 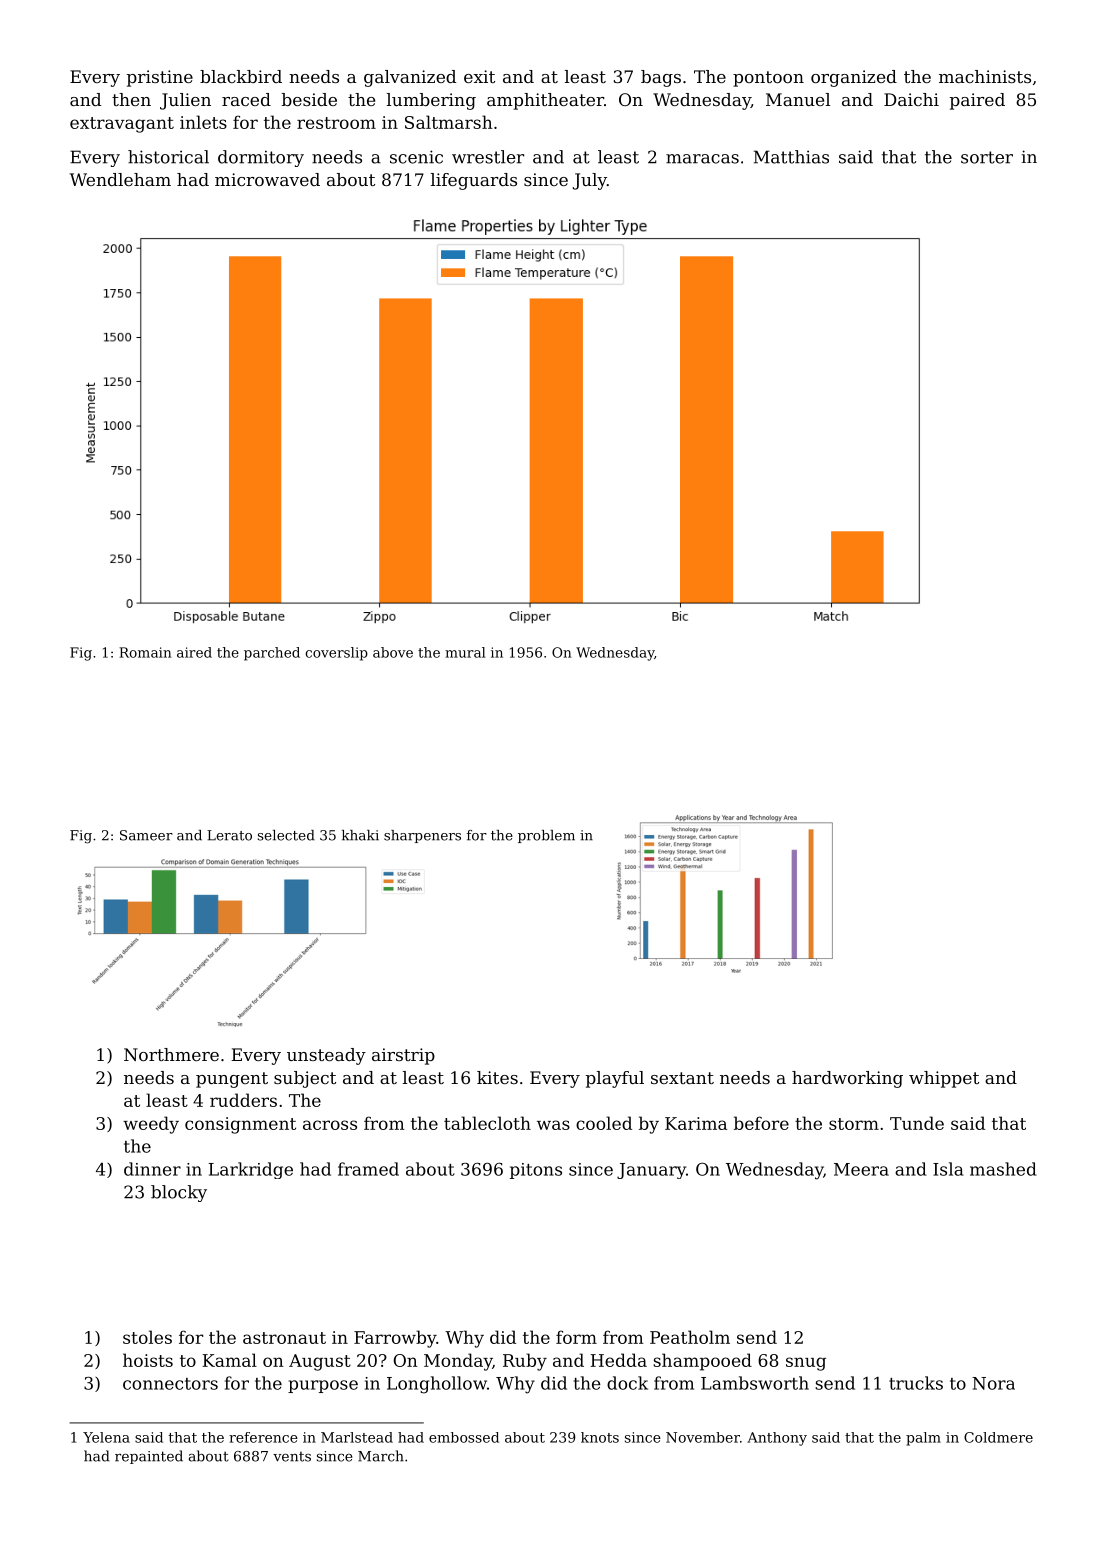 What do you see at coordinates (479, 76) in the screenshot?
I see `exit` at bounding box center [479, 76].
